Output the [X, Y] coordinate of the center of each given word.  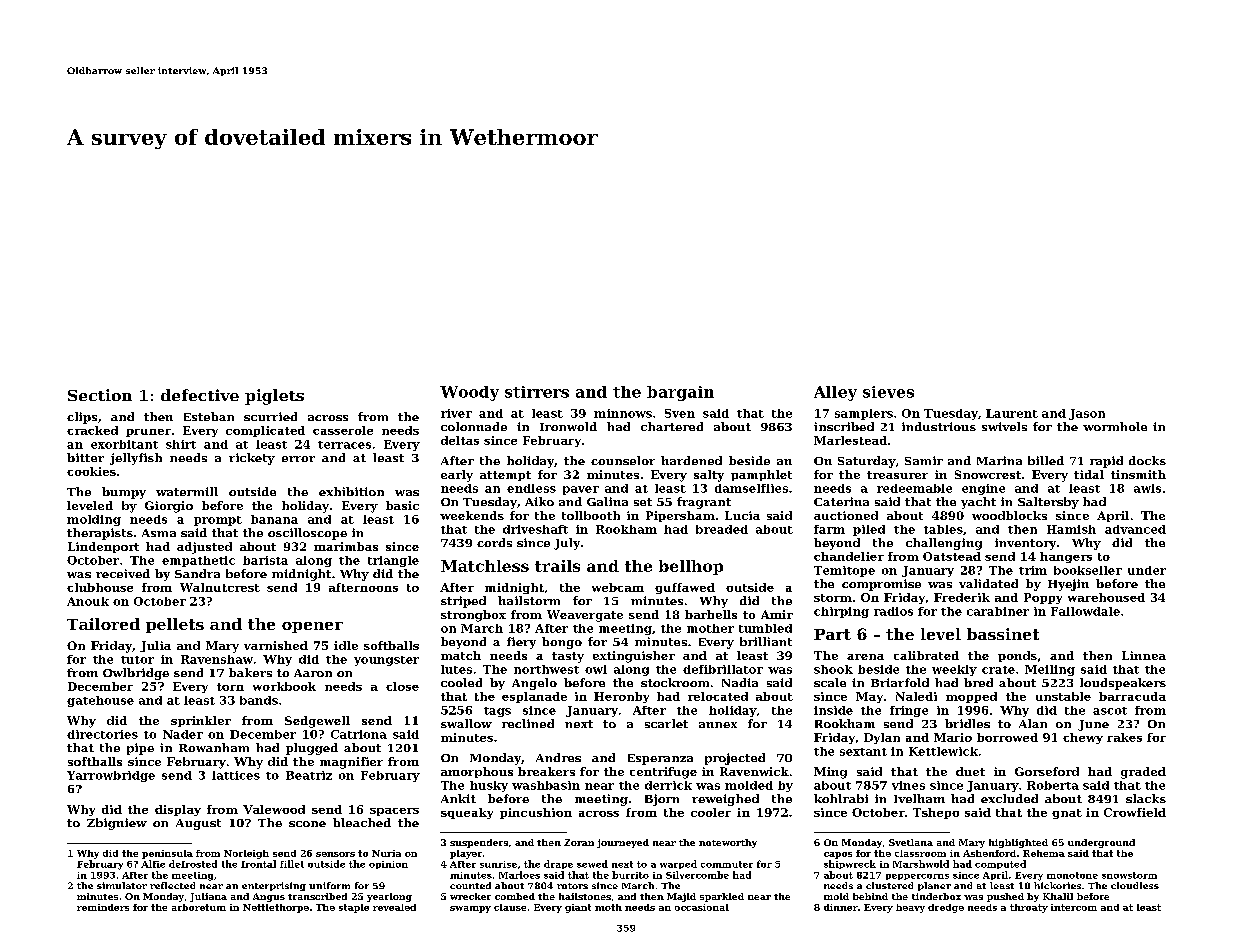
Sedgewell [317, 722]
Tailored [103, 624]
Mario [953, 737]
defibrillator [723, 669]
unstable [1063, 696]
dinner [841, 907]
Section [100, 395]
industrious [939, 426]
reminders [103, 907]
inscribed [844, 426]
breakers [546, 771]
